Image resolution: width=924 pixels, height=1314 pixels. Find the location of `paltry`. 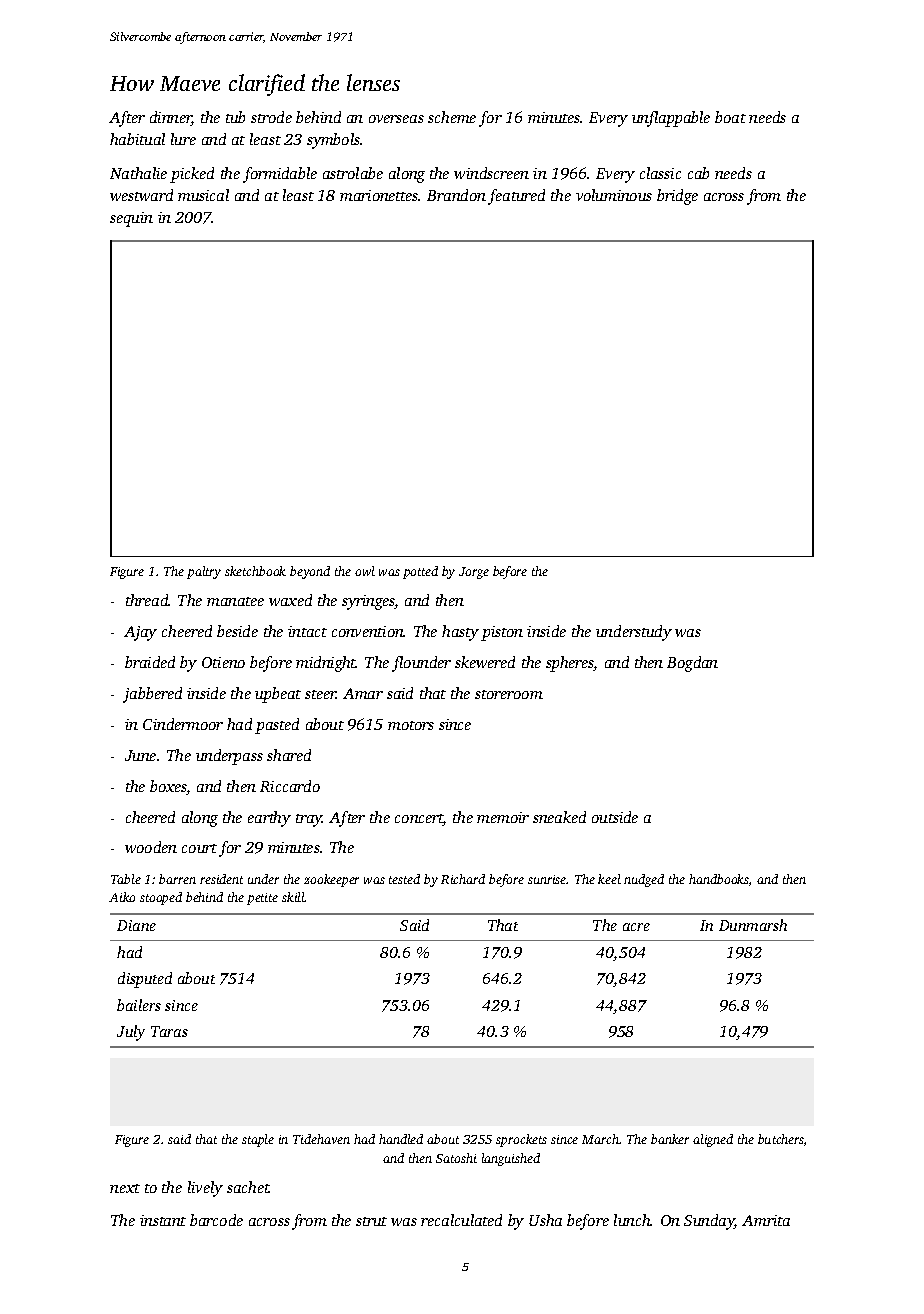

paltry is located at coordinates (204, 572).
